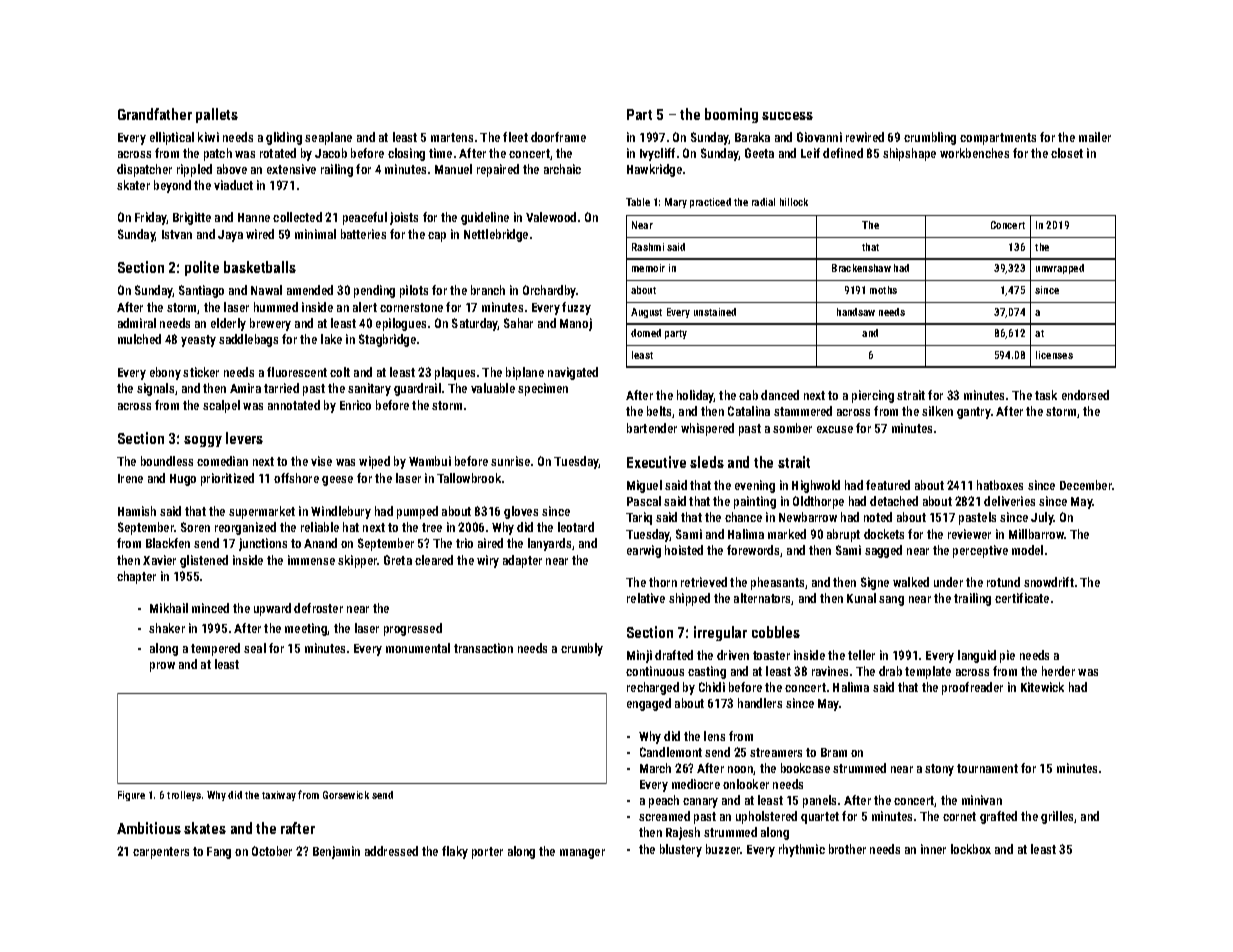  I want to click on December, so click(1086, 485).
